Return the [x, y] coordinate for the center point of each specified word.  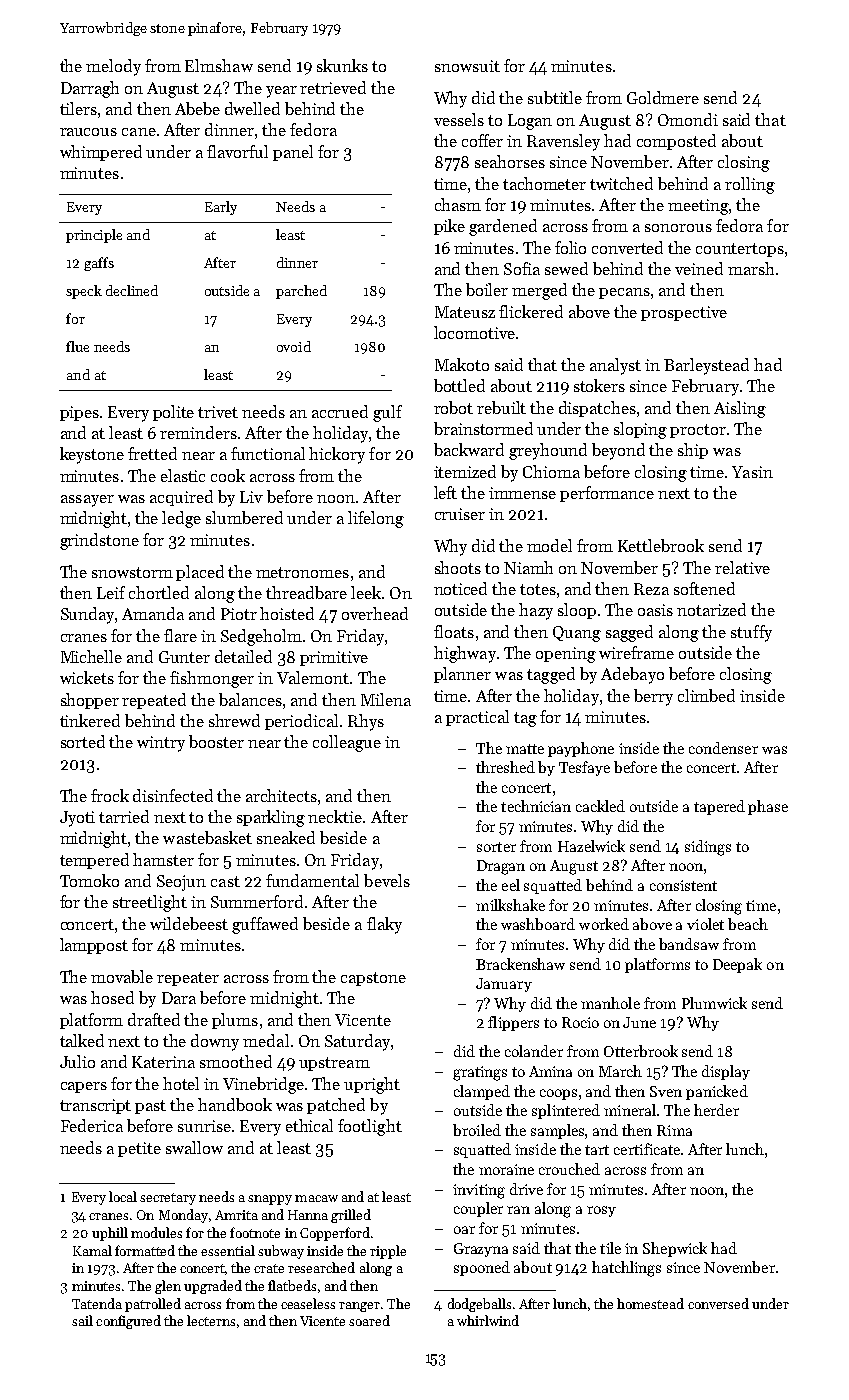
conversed [718, 1303]
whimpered [101, 153]
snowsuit [467, 66]
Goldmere [663, 97]
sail [82, 1320]
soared [369, 1320]
